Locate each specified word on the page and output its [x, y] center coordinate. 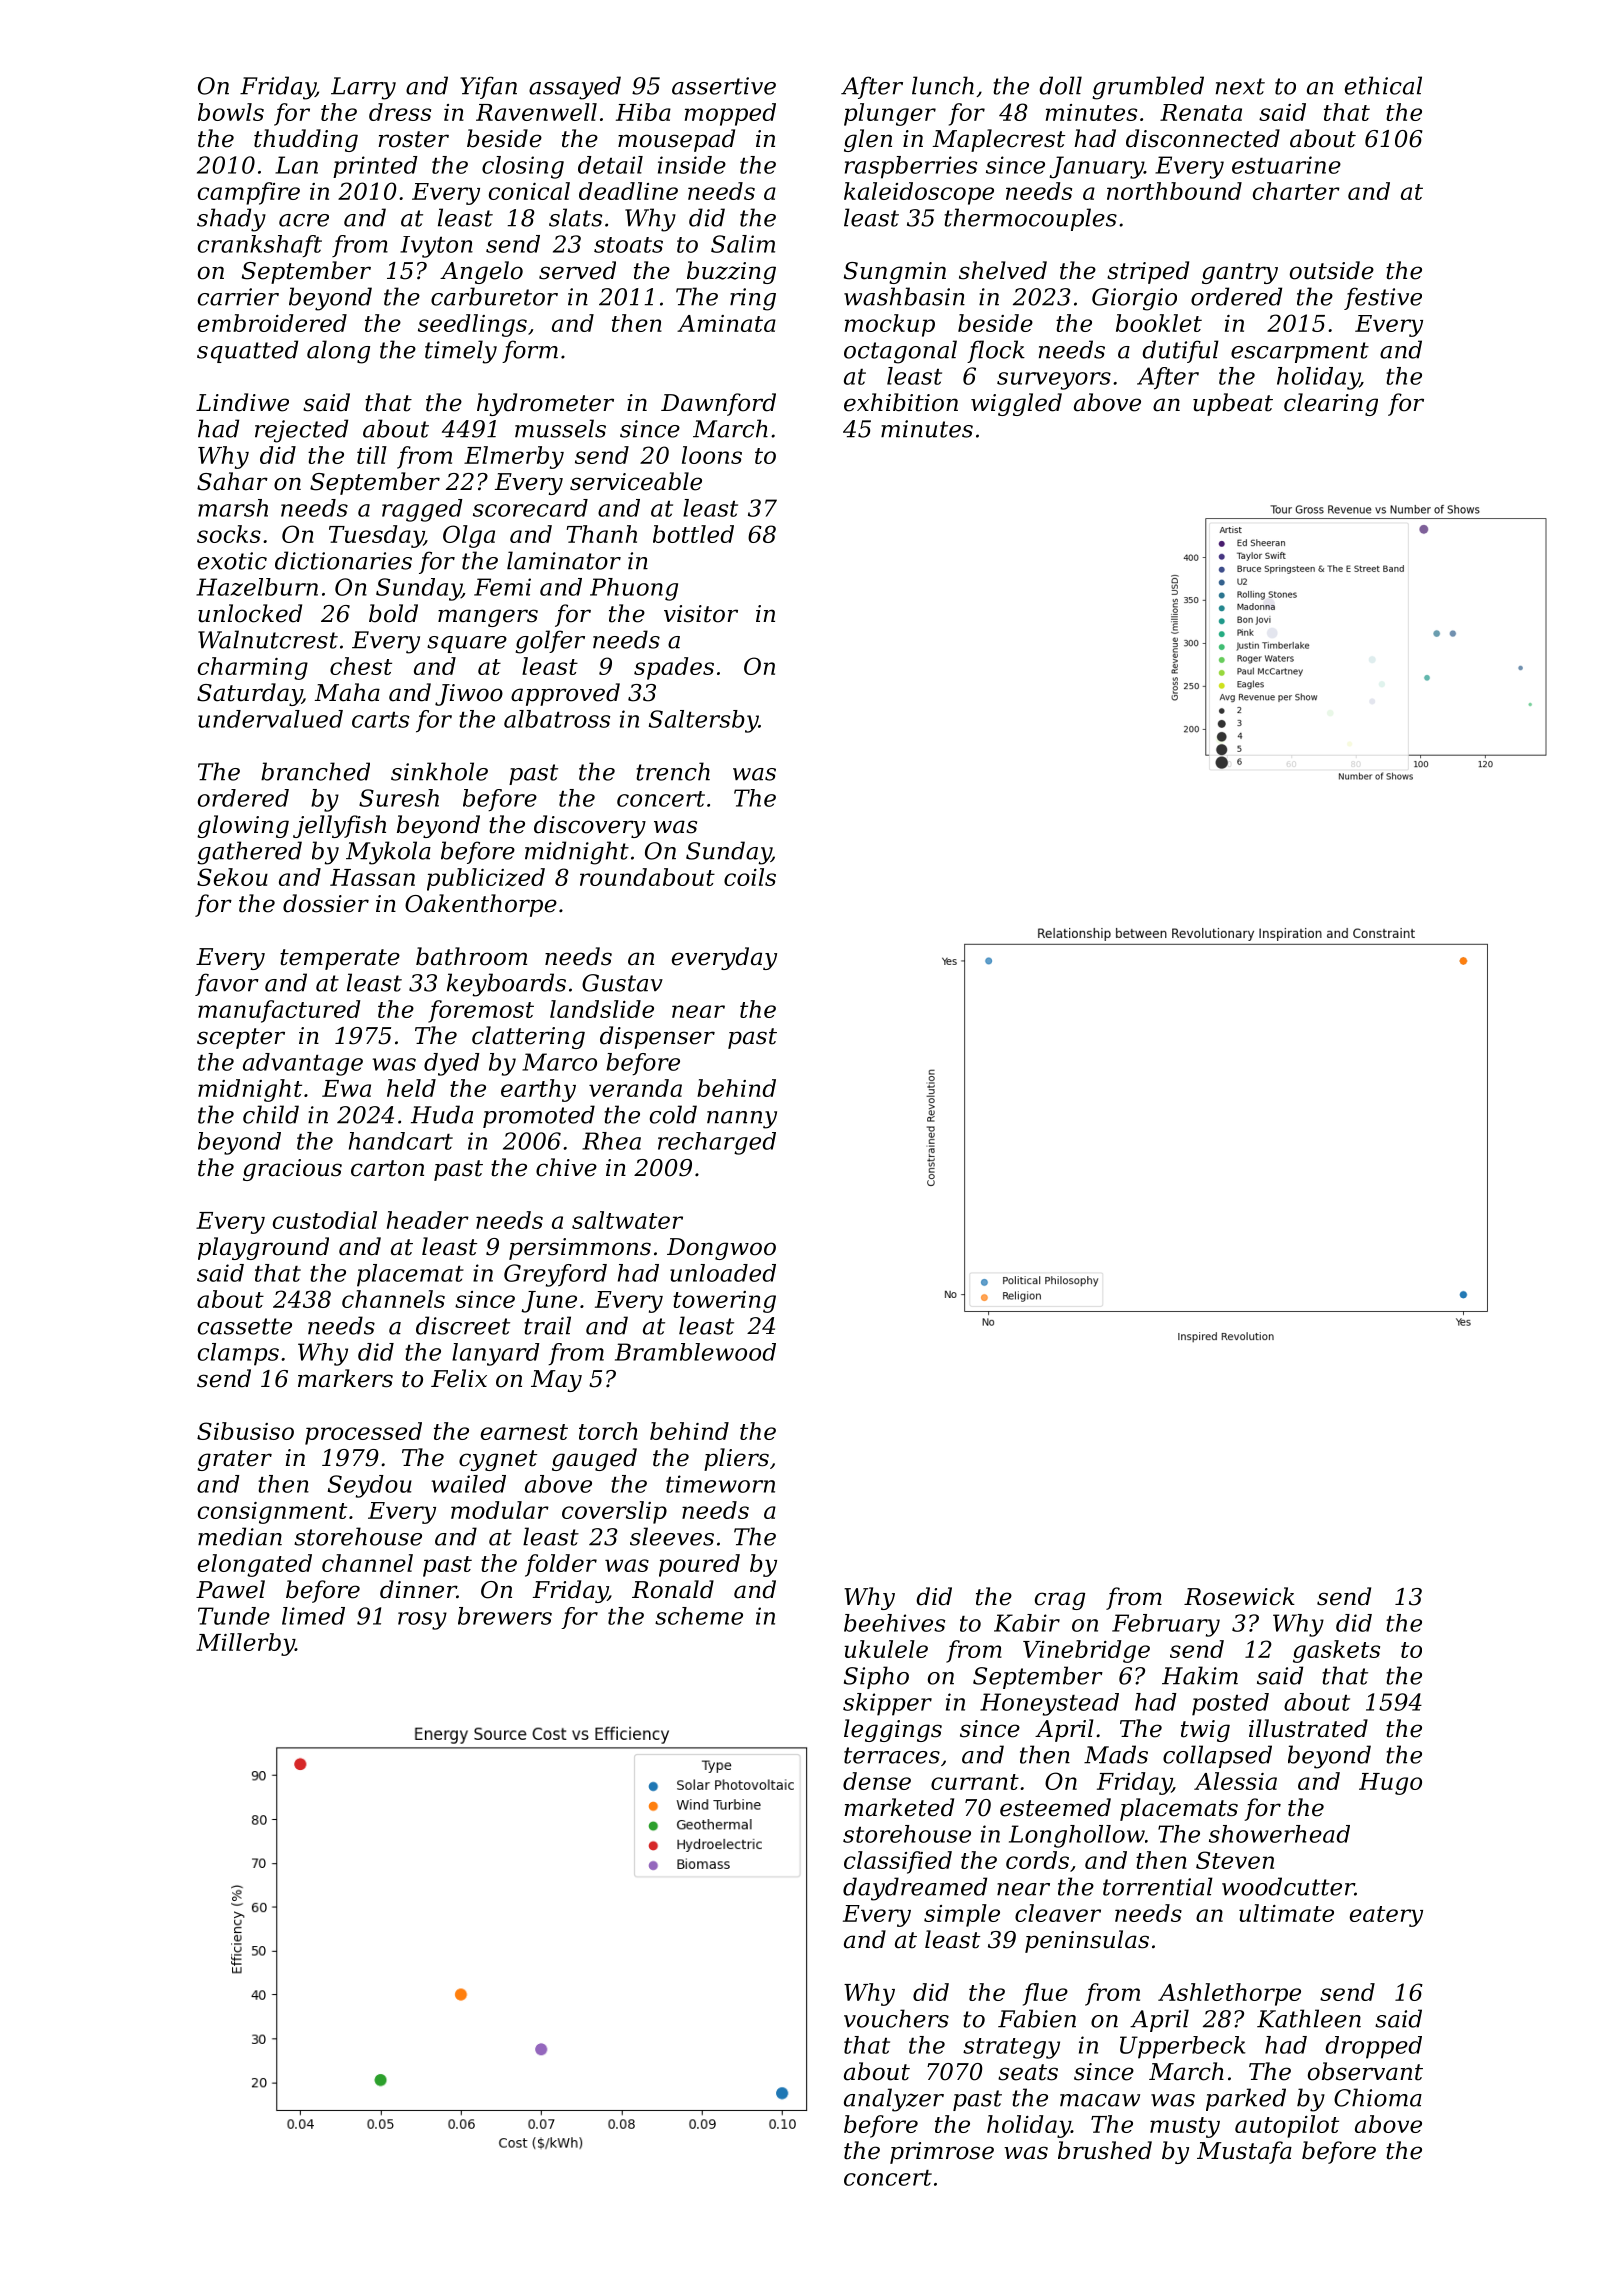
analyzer [894, 2100]
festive [1383, 298]
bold [393, 613]
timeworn [720, 1484]
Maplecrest [998, 140]
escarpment [1300, 352]
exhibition [901, 402]
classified [898, 1862]
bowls [231, 112]
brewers [505, 1616]
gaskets [1336, 1651]
